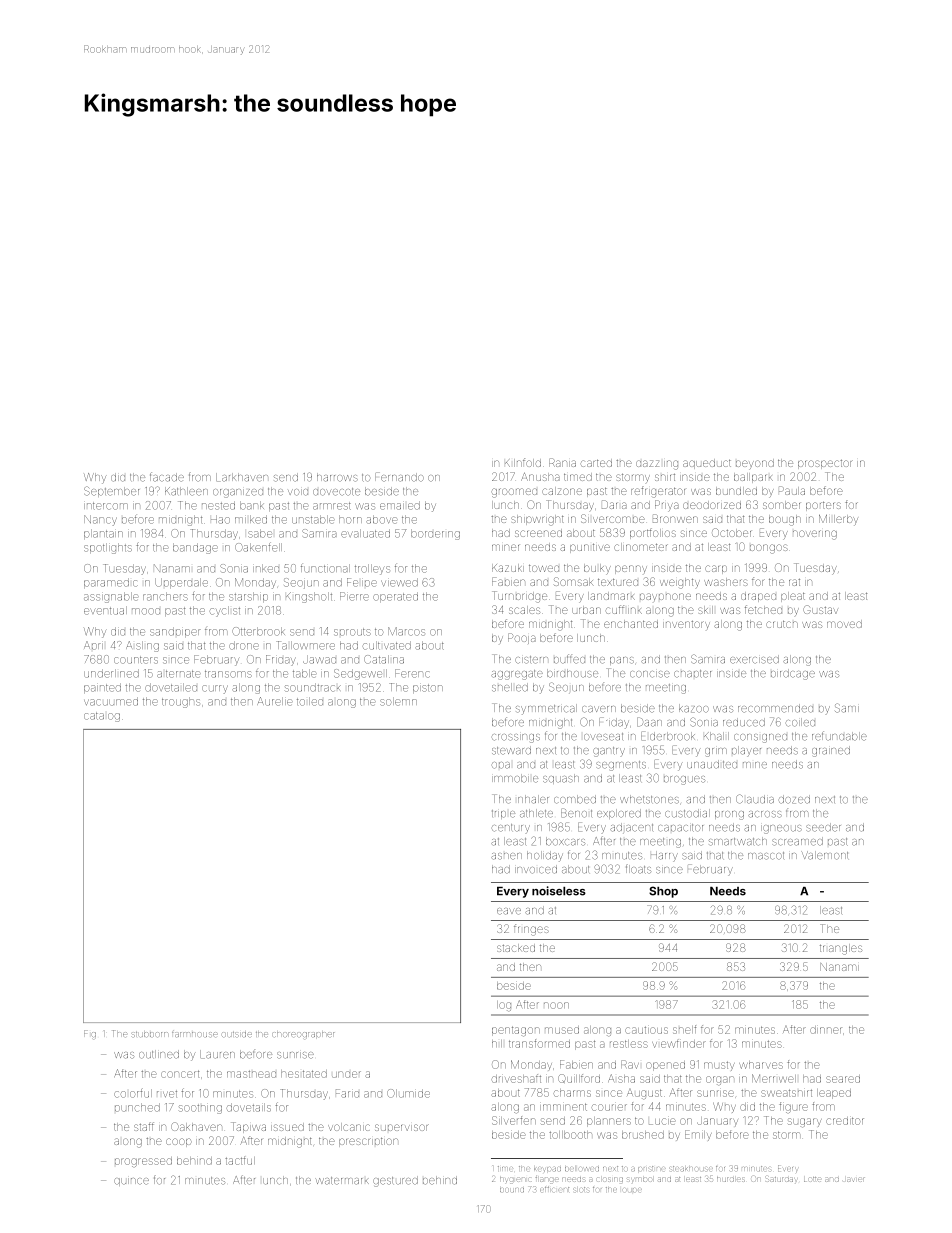 The width and height of the screenshot is (952, 1233). Describe the element at coordinates (275, 701) in the screenshot. I see `Aurelie` at that location.
